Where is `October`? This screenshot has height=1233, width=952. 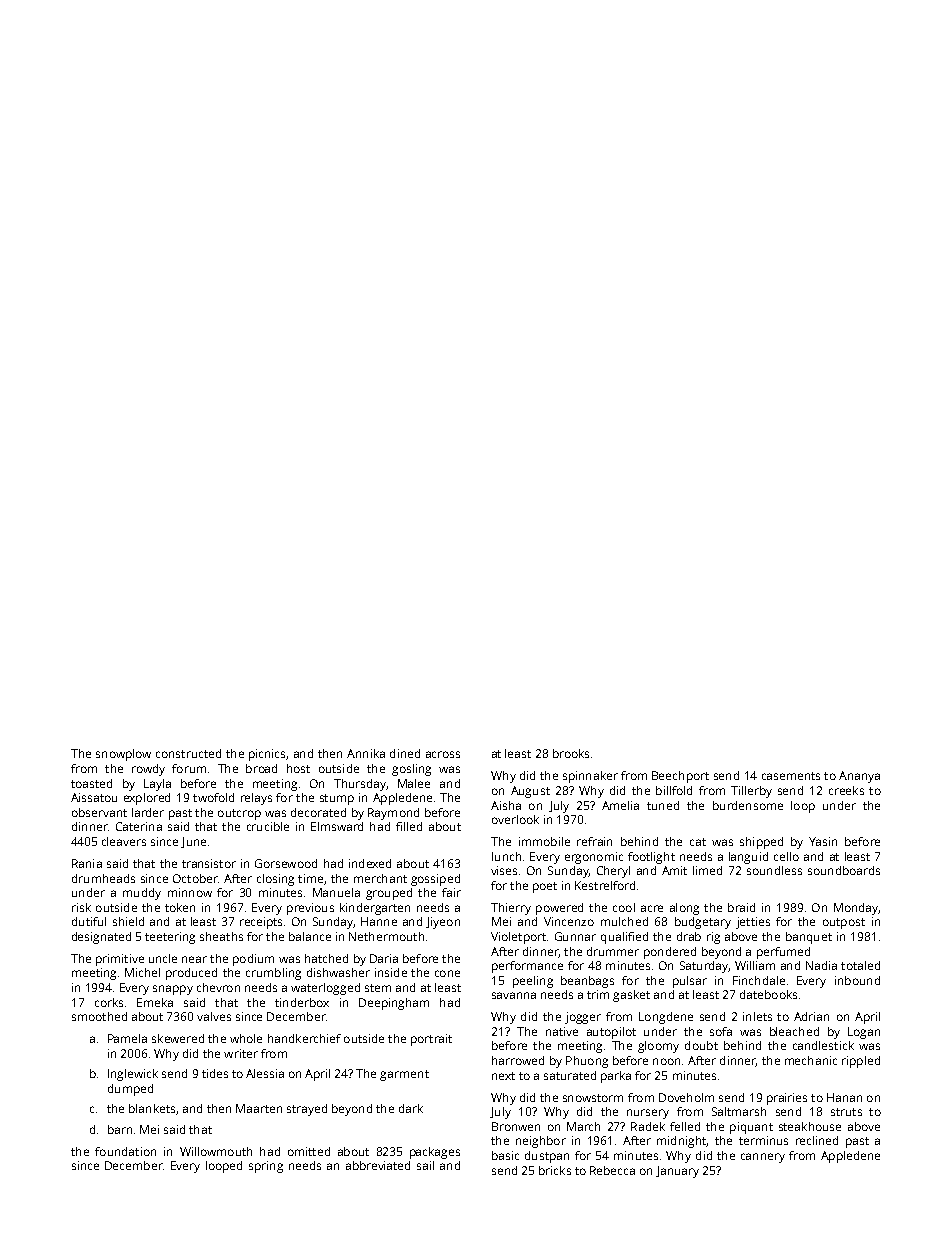 October is located at coordinates (195, 878).
